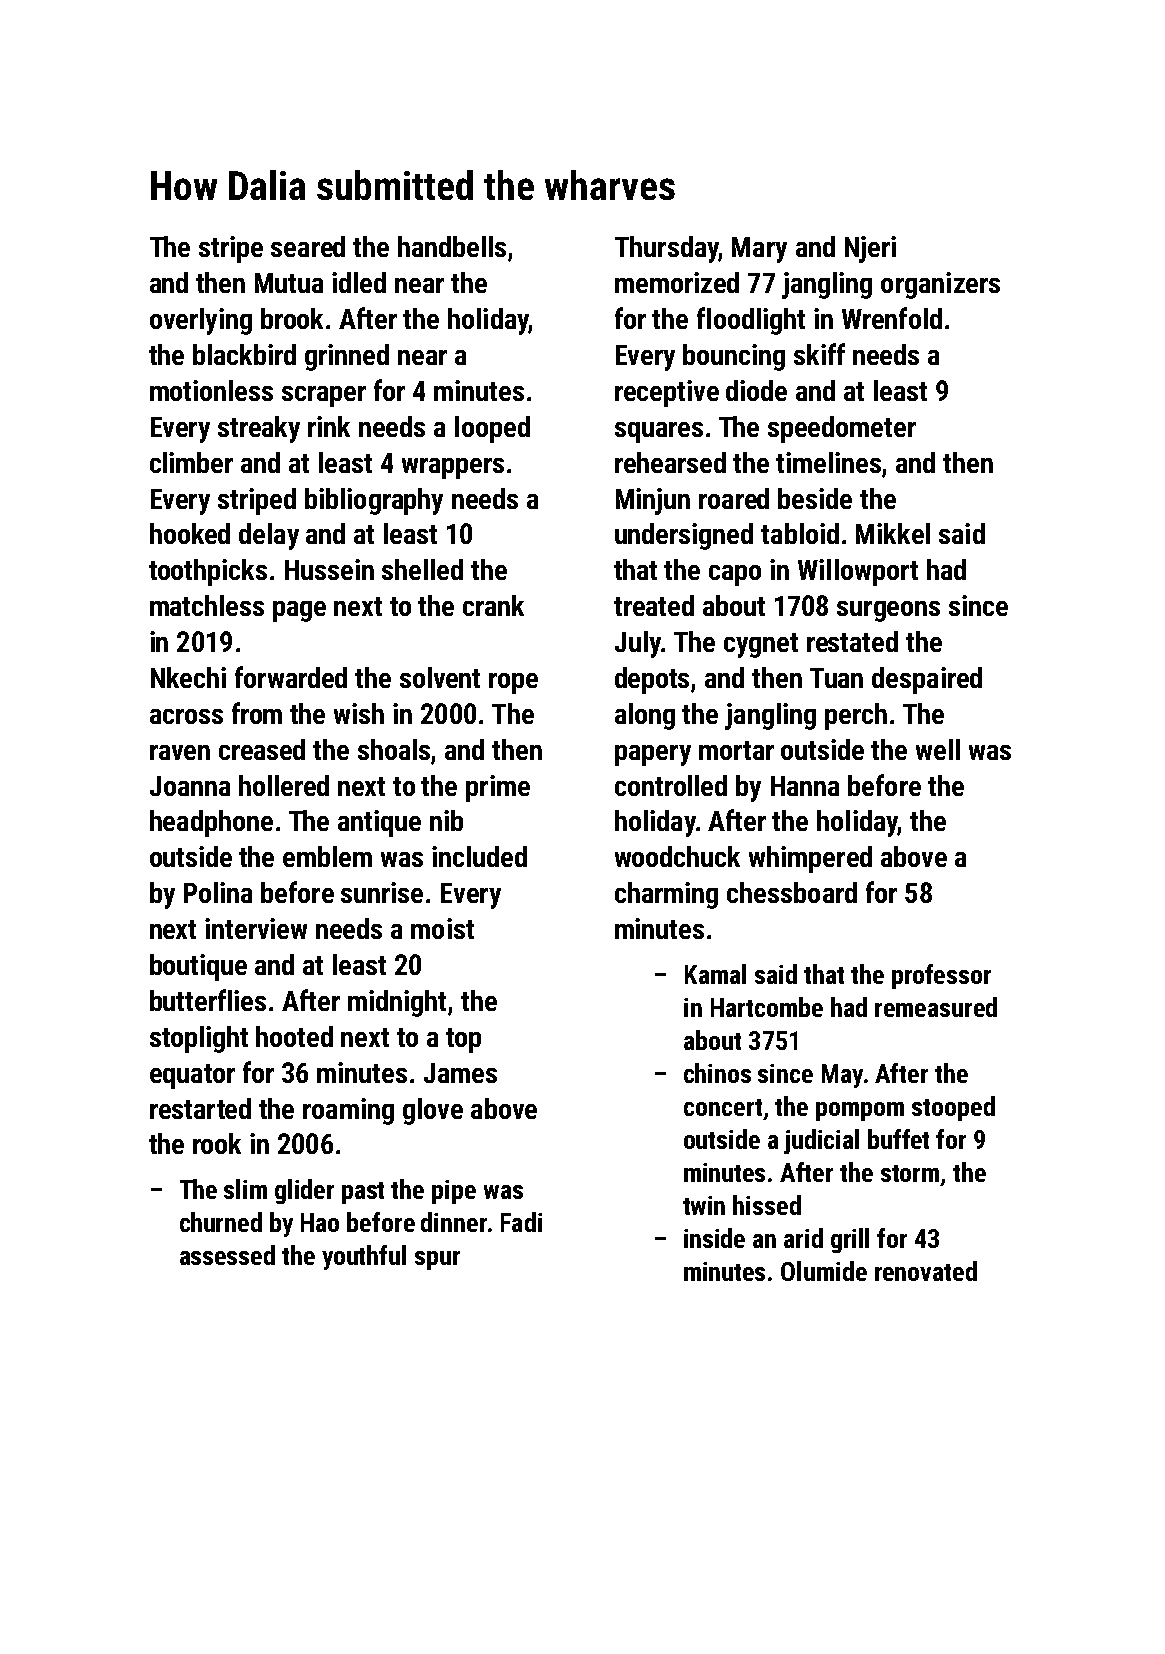 Image resolution: width=1165 pixels, height=1654 pixels. Describe the element at coordinates (269, 536) in the screenshot. I see `delay` at that location.
